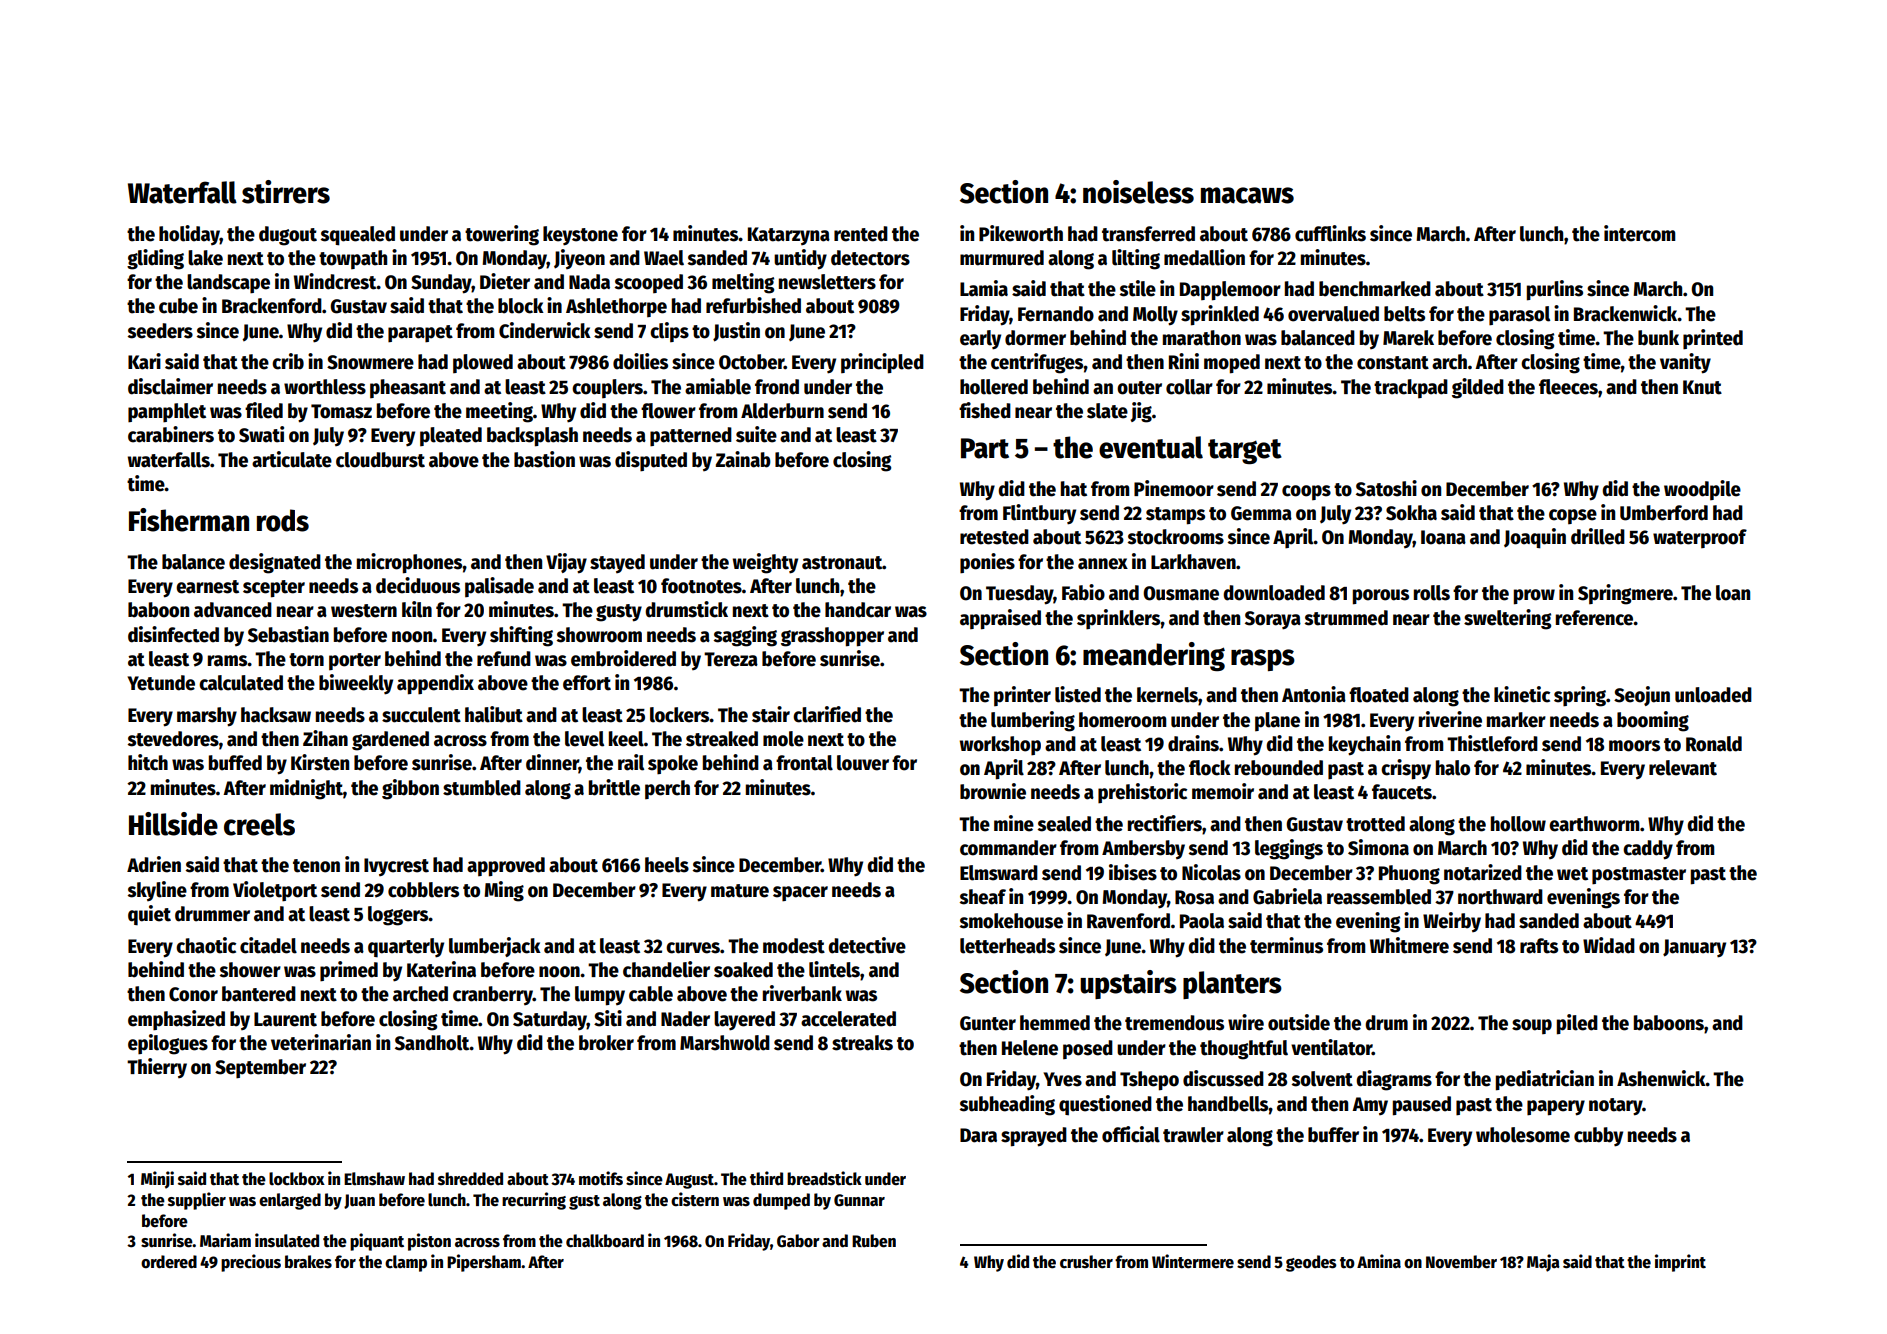 The height and width of the screenshot is (1334, 1887). What do you see at coordinates (1714, 744) in the screenshot?
I see `Ronald` at bounding box center [1714, 744].
